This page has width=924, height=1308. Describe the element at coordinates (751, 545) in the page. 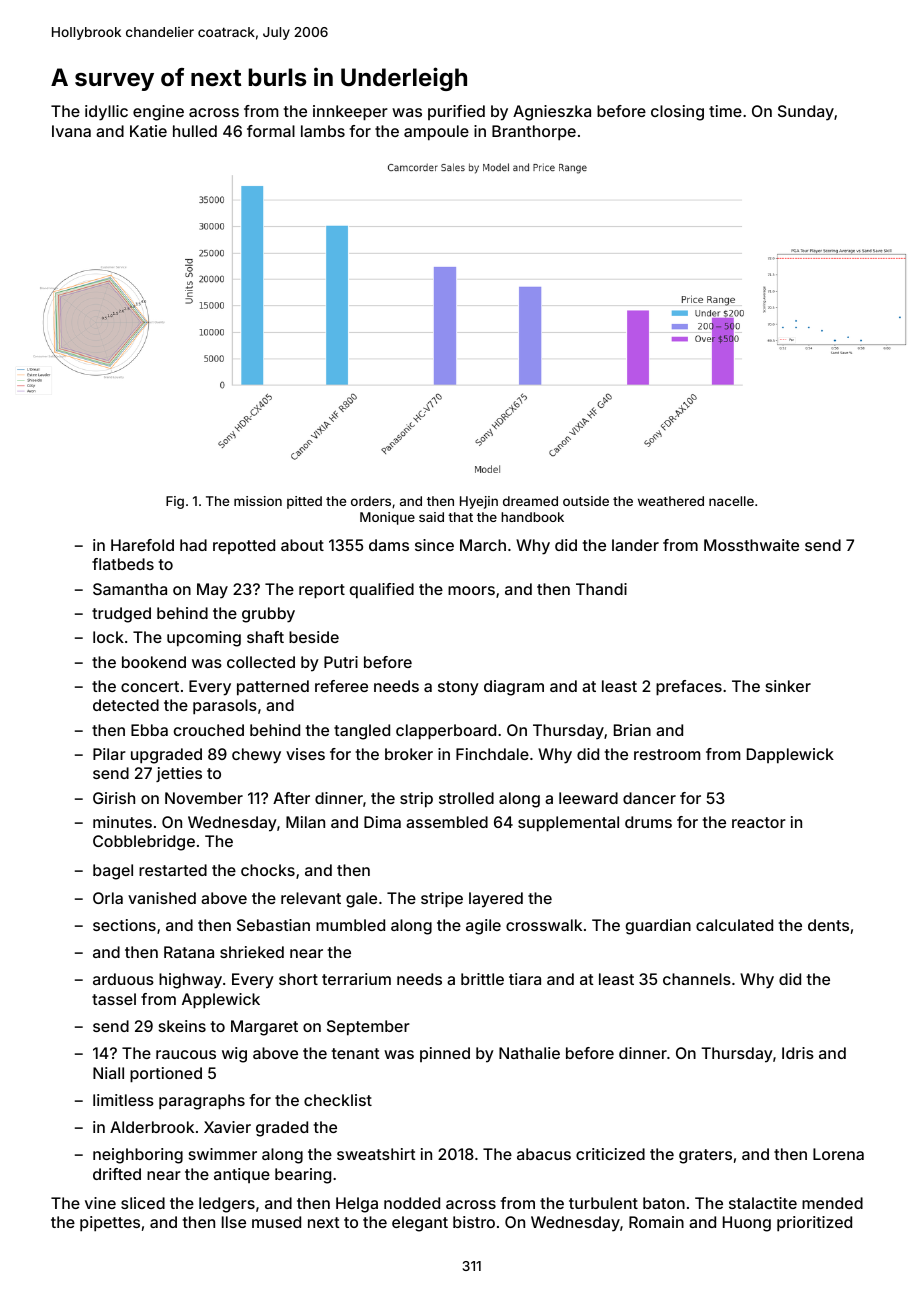

I see `Mossthwaite` at that location.
